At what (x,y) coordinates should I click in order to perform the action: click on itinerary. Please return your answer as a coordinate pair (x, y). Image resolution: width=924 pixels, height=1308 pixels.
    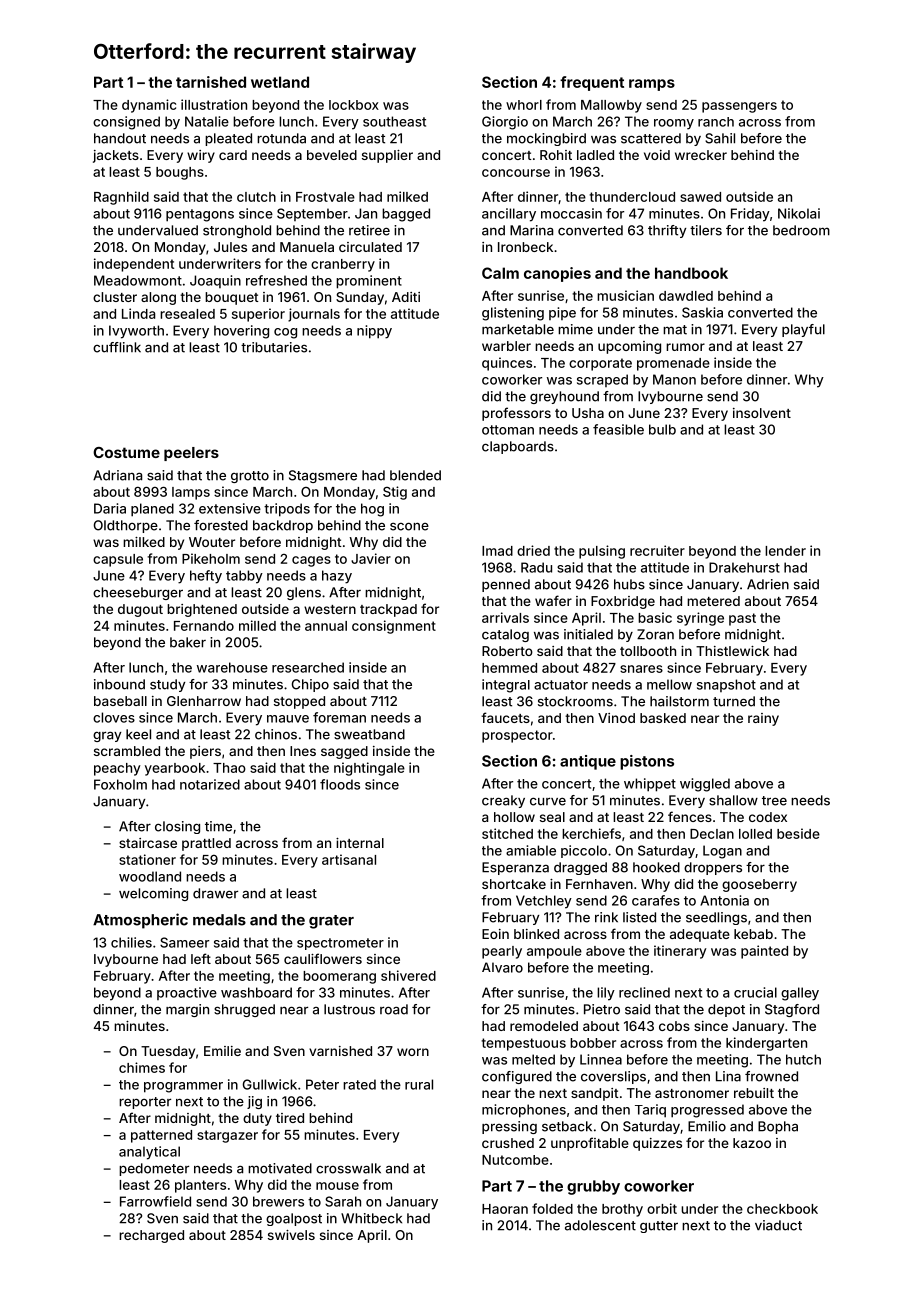
    Looking at the image, I should click on (680, 952).
